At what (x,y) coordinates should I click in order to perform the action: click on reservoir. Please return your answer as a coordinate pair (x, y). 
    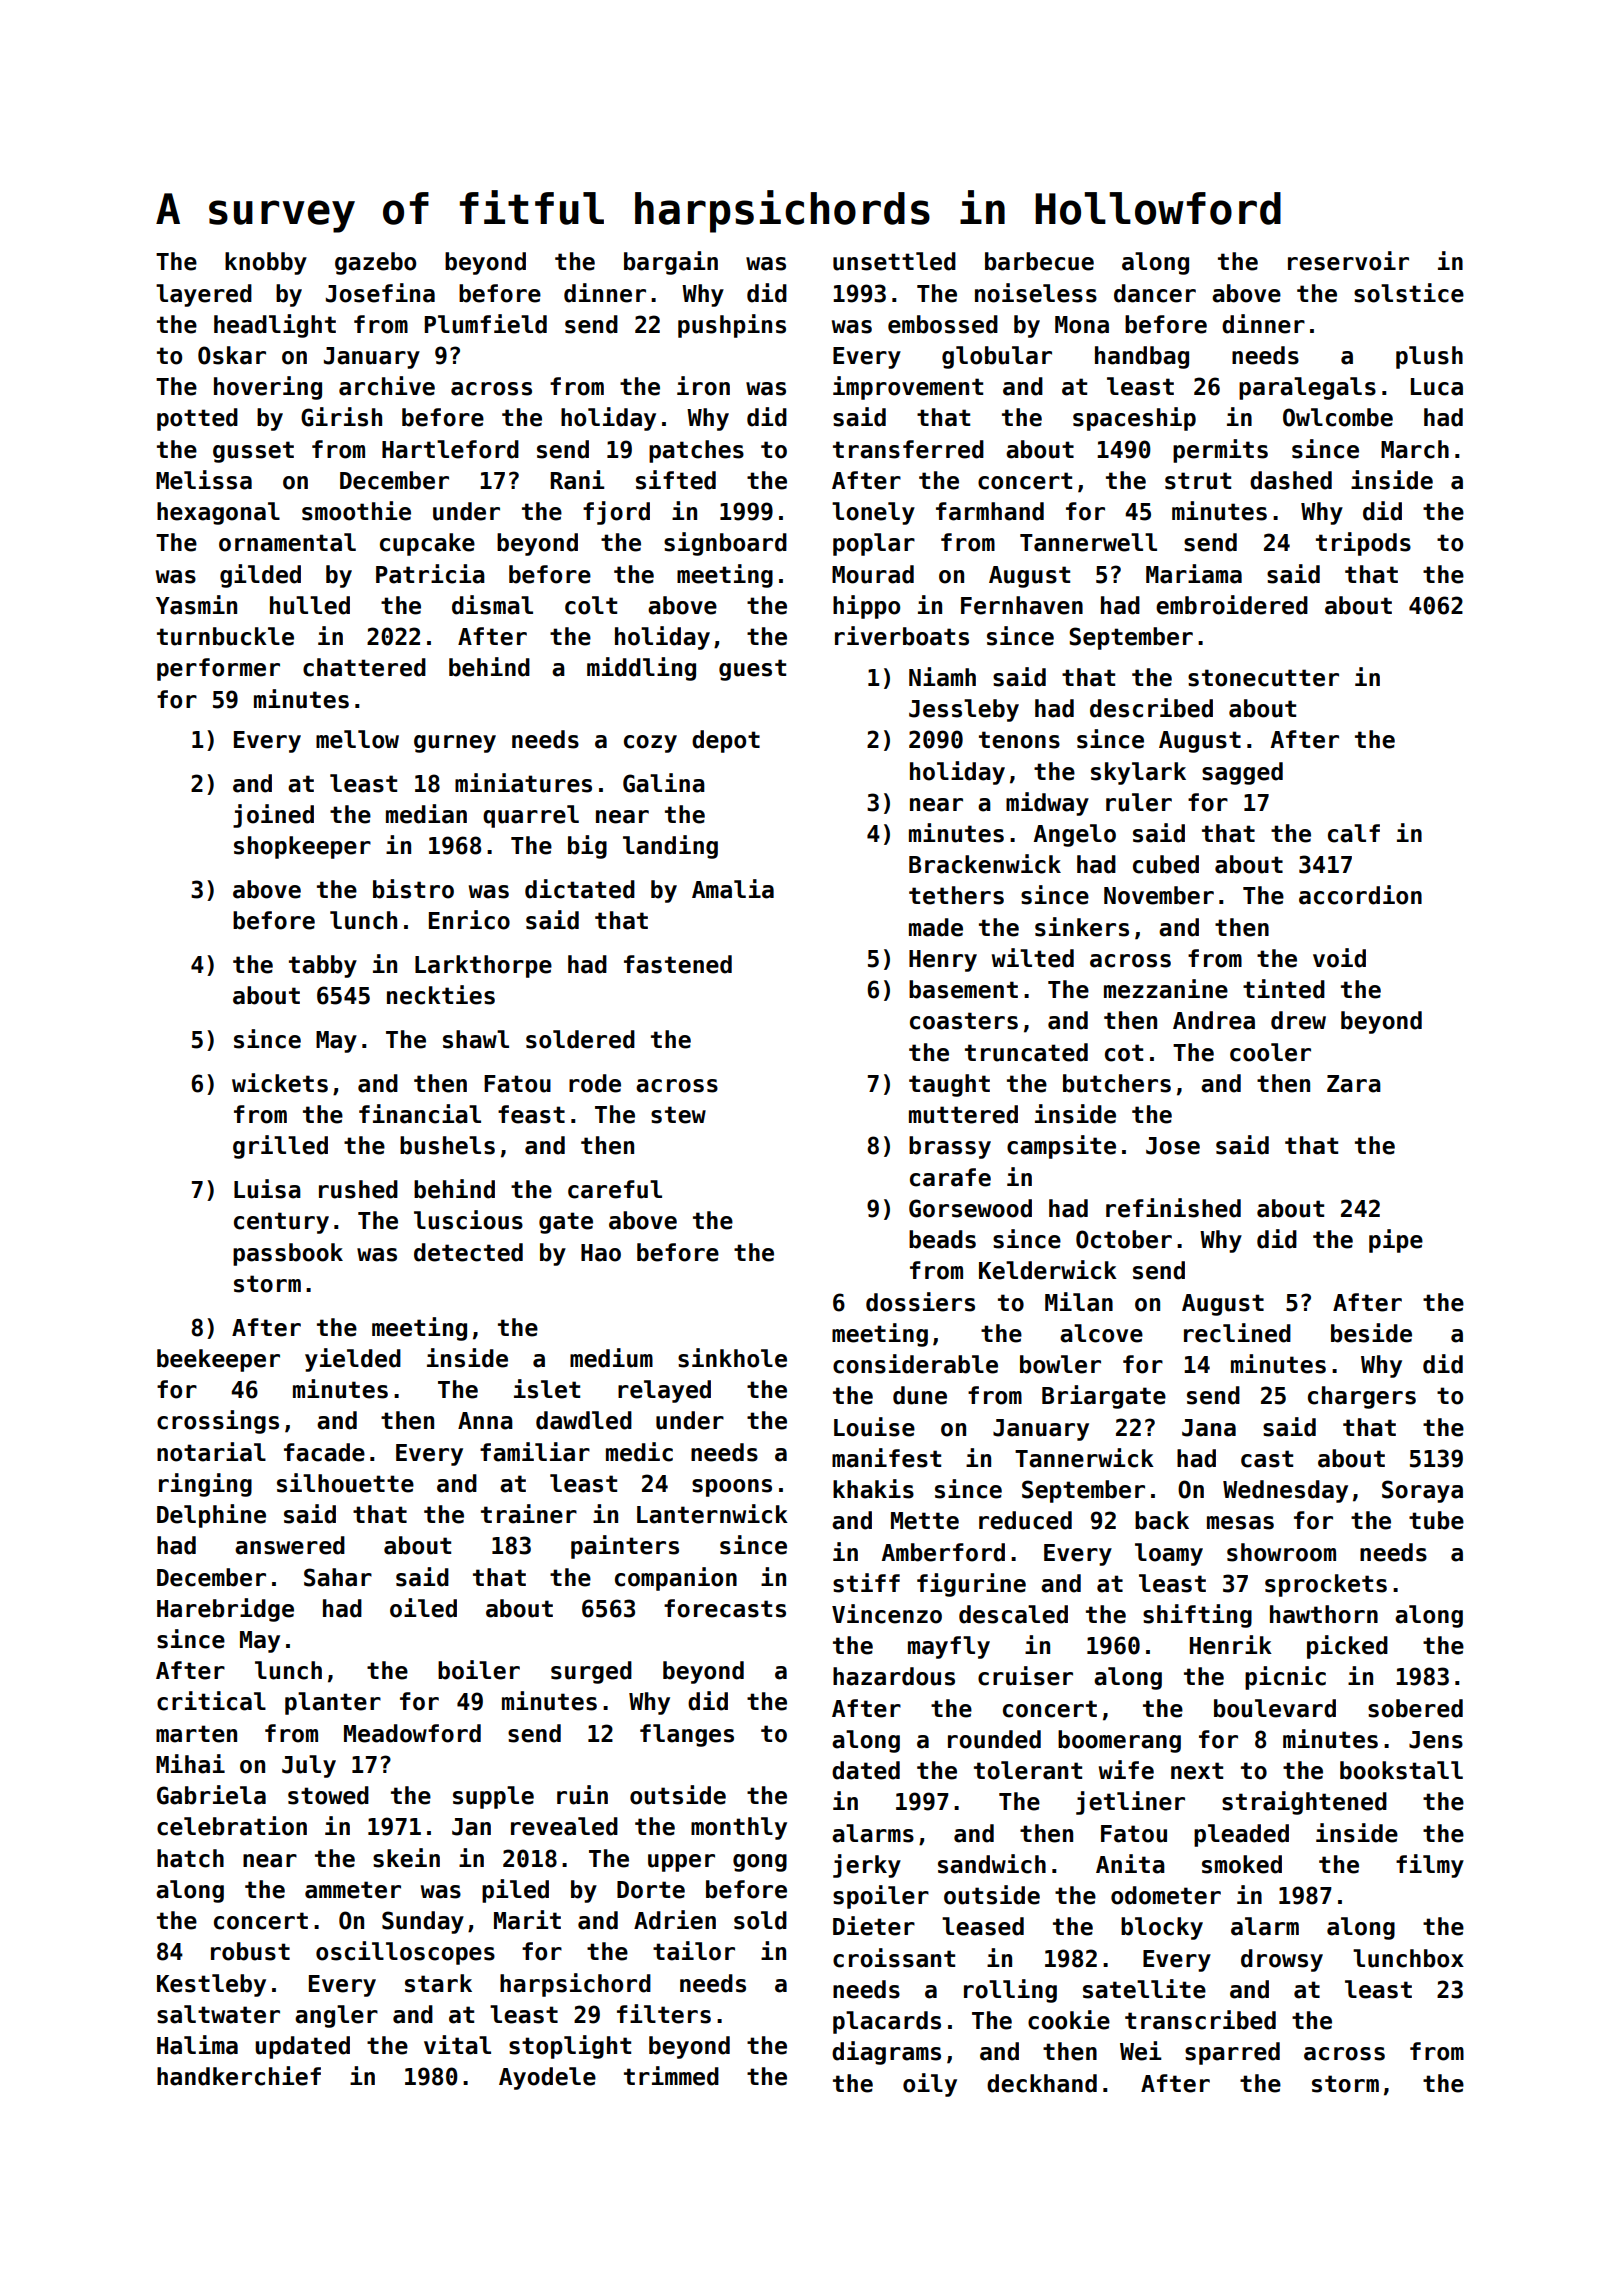
    Looking at the image, I should click on (1348, 261).
